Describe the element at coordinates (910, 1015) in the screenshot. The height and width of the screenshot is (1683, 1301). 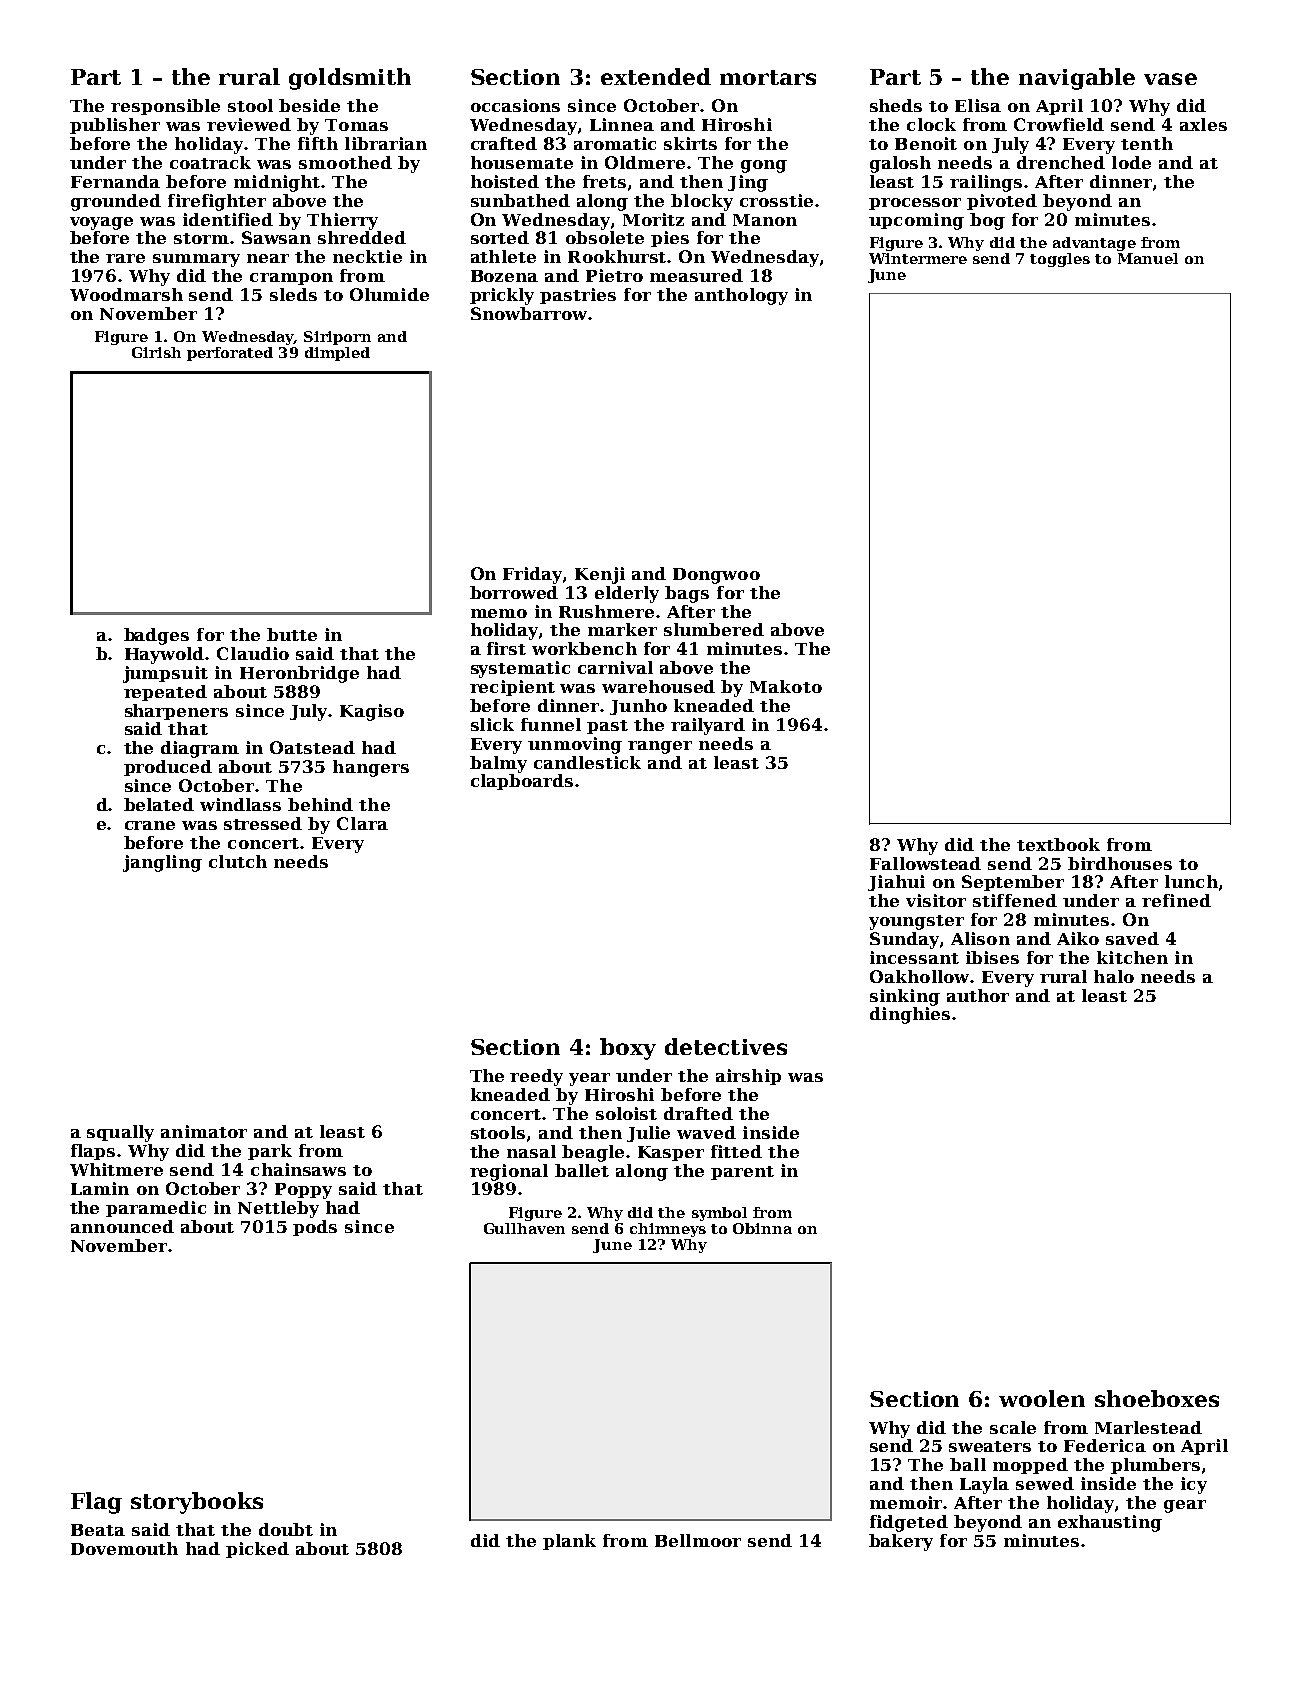
I see `dinghies` at that location.
